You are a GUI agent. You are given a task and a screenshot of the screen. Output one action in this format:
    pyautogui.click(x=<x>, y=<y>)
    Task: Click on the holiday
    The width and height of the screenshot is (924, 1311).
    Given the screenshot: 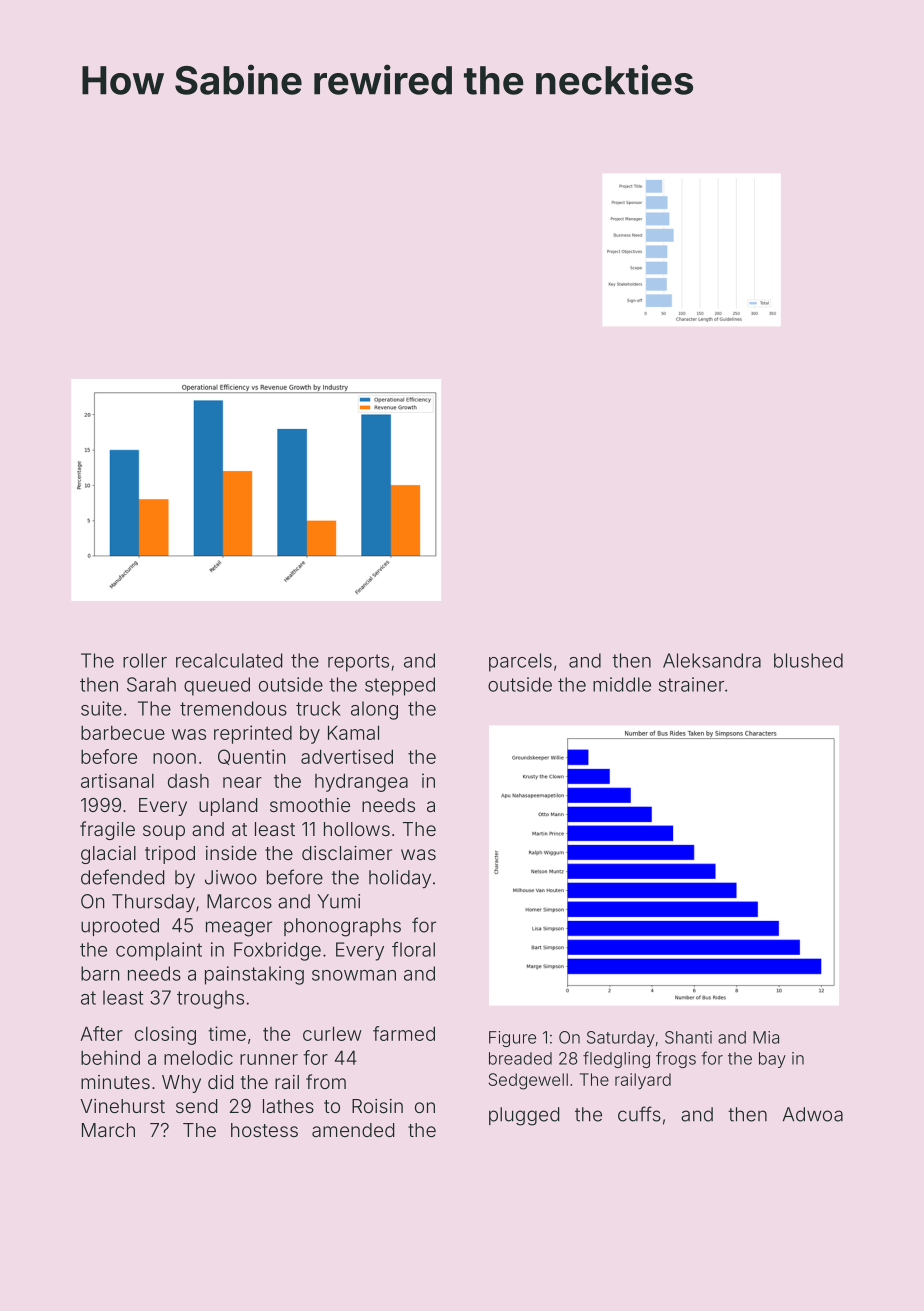 What is the action you would take?
    pyautogui.click(x=400, y=879)
